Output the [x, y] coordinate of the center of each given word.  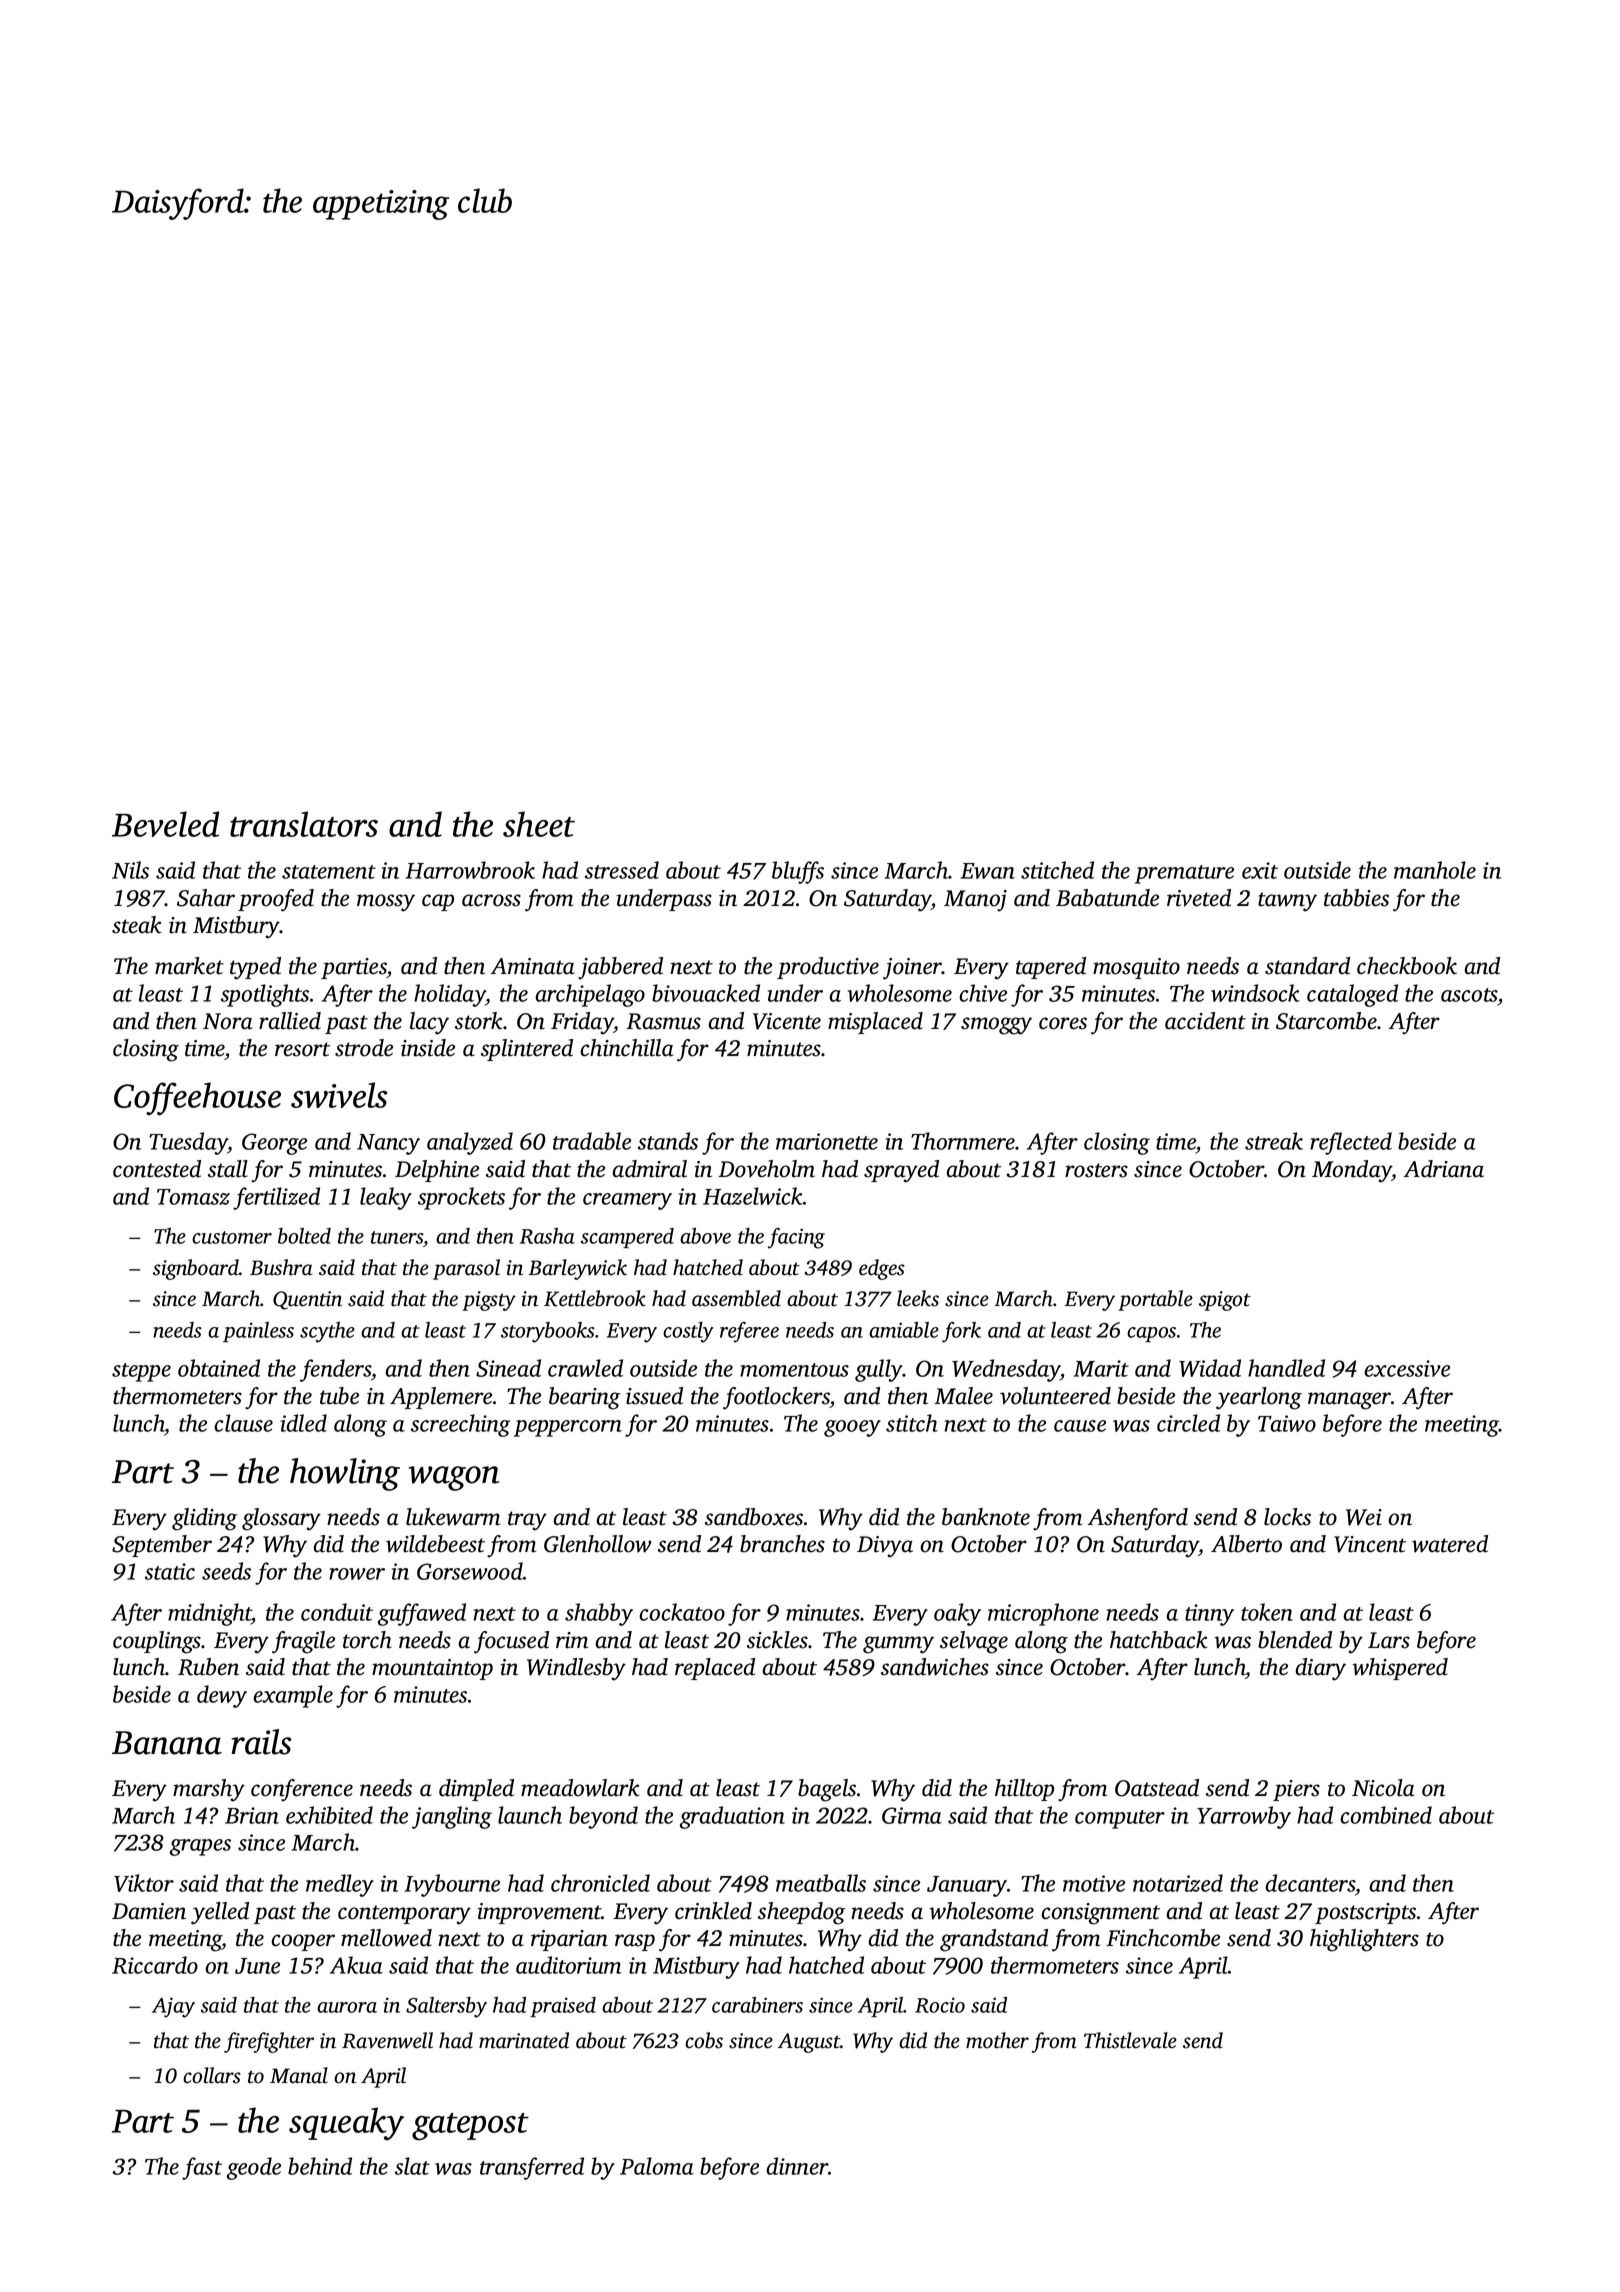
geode [254, 2168]
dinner [797, 2166]
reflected [1351, 1143]
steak [137, 925]
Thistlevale [1130, 2040]
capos [1151, 1334]
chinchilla [627, 1048]
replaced [715, 1669]
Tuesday [188, 1143]
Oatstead [1157, 1788]
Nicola [1383, 1788]
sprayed [901, 1171]
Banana [167, 1743]
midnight [210, 1614]
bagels [827, 1790]
